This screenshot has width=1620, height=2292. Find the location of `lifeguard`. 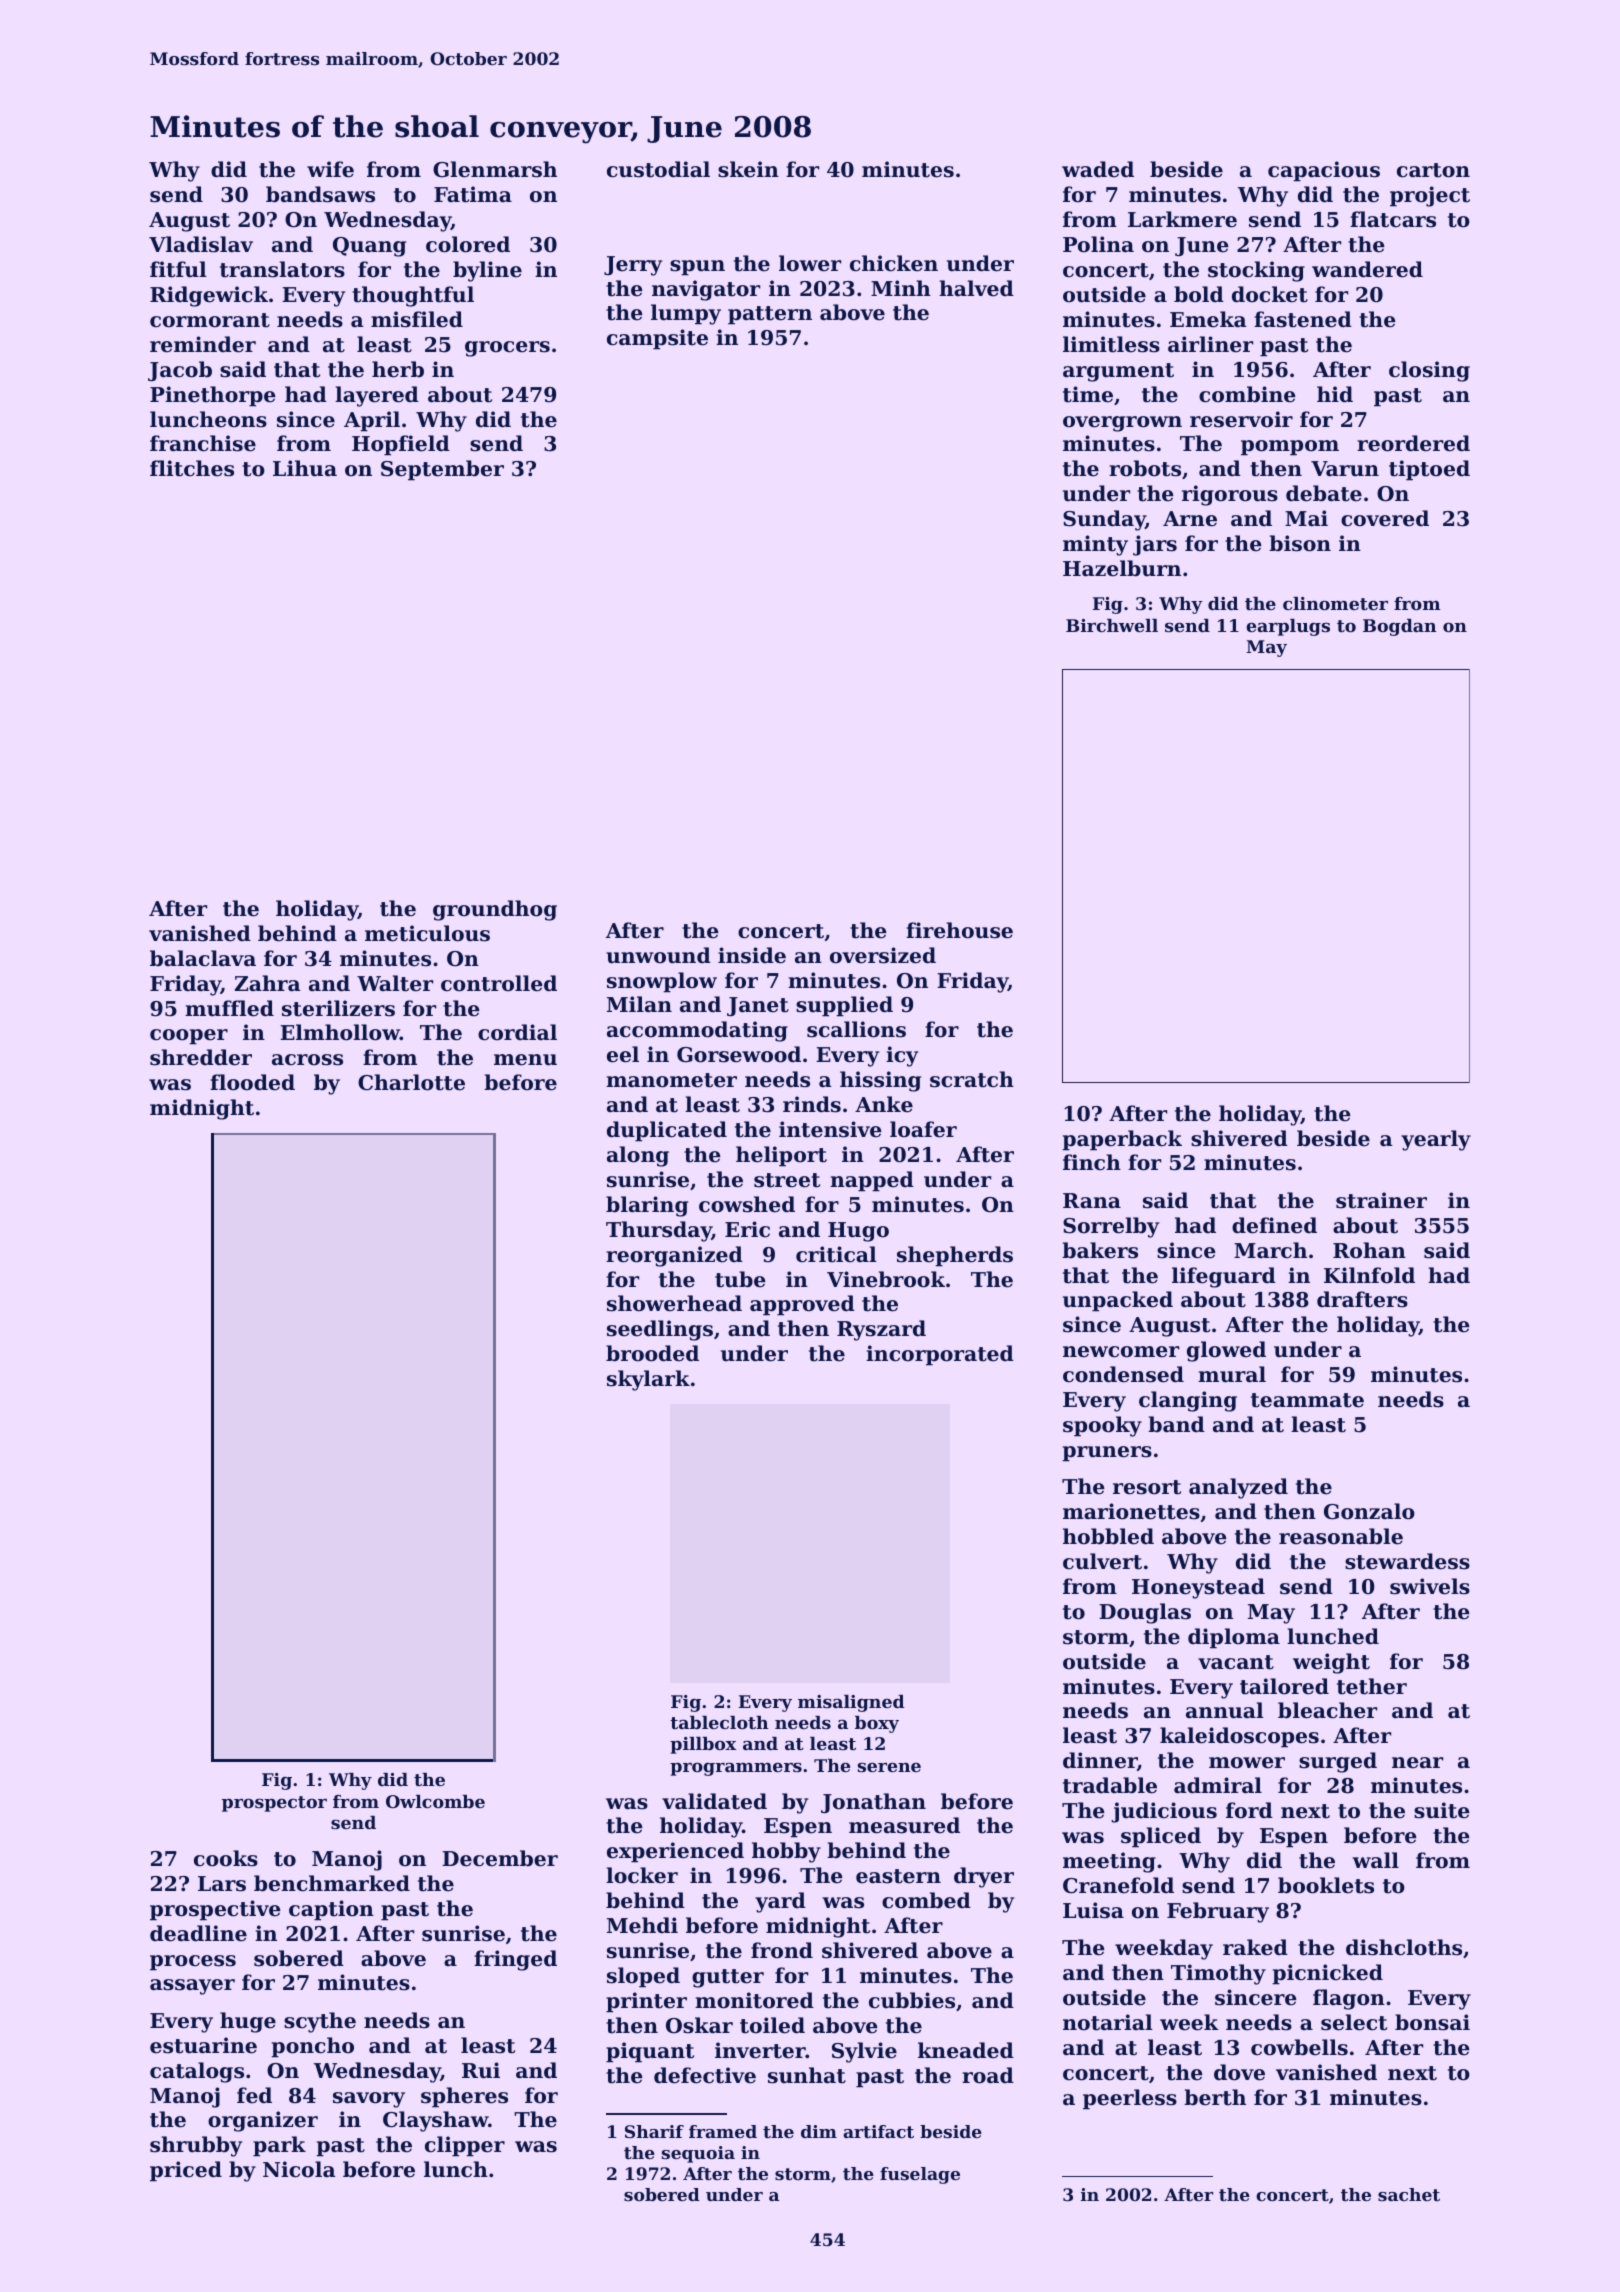

lifeguard is located at coordinates (1224, 1277).
